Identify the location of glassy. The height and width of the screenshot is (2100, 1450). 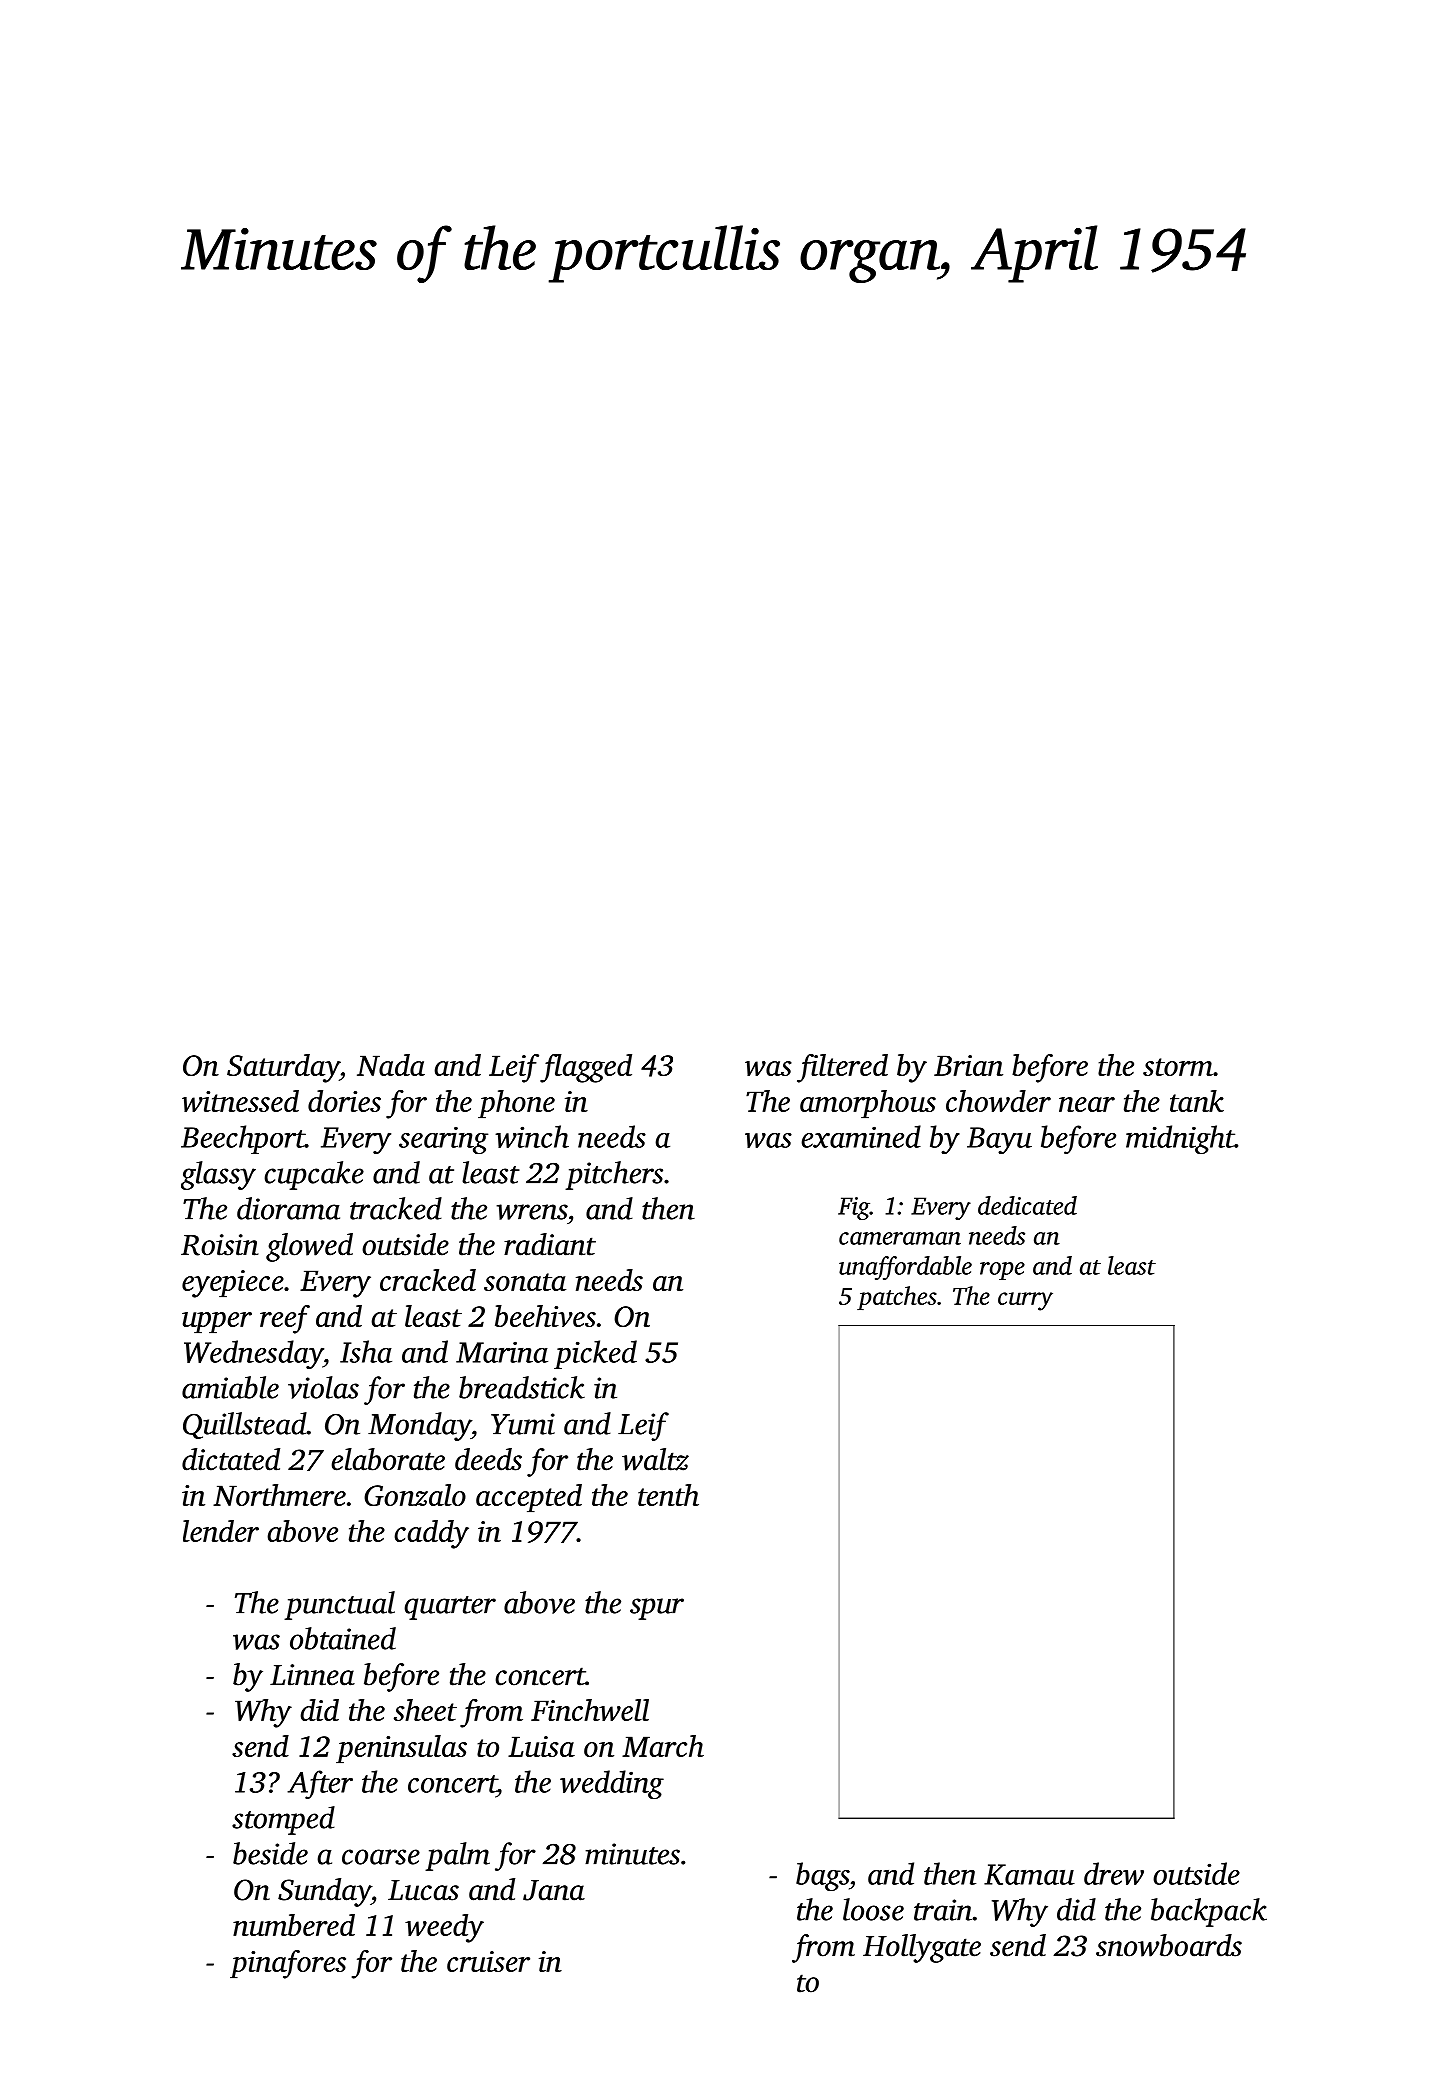
(218, 1175).
